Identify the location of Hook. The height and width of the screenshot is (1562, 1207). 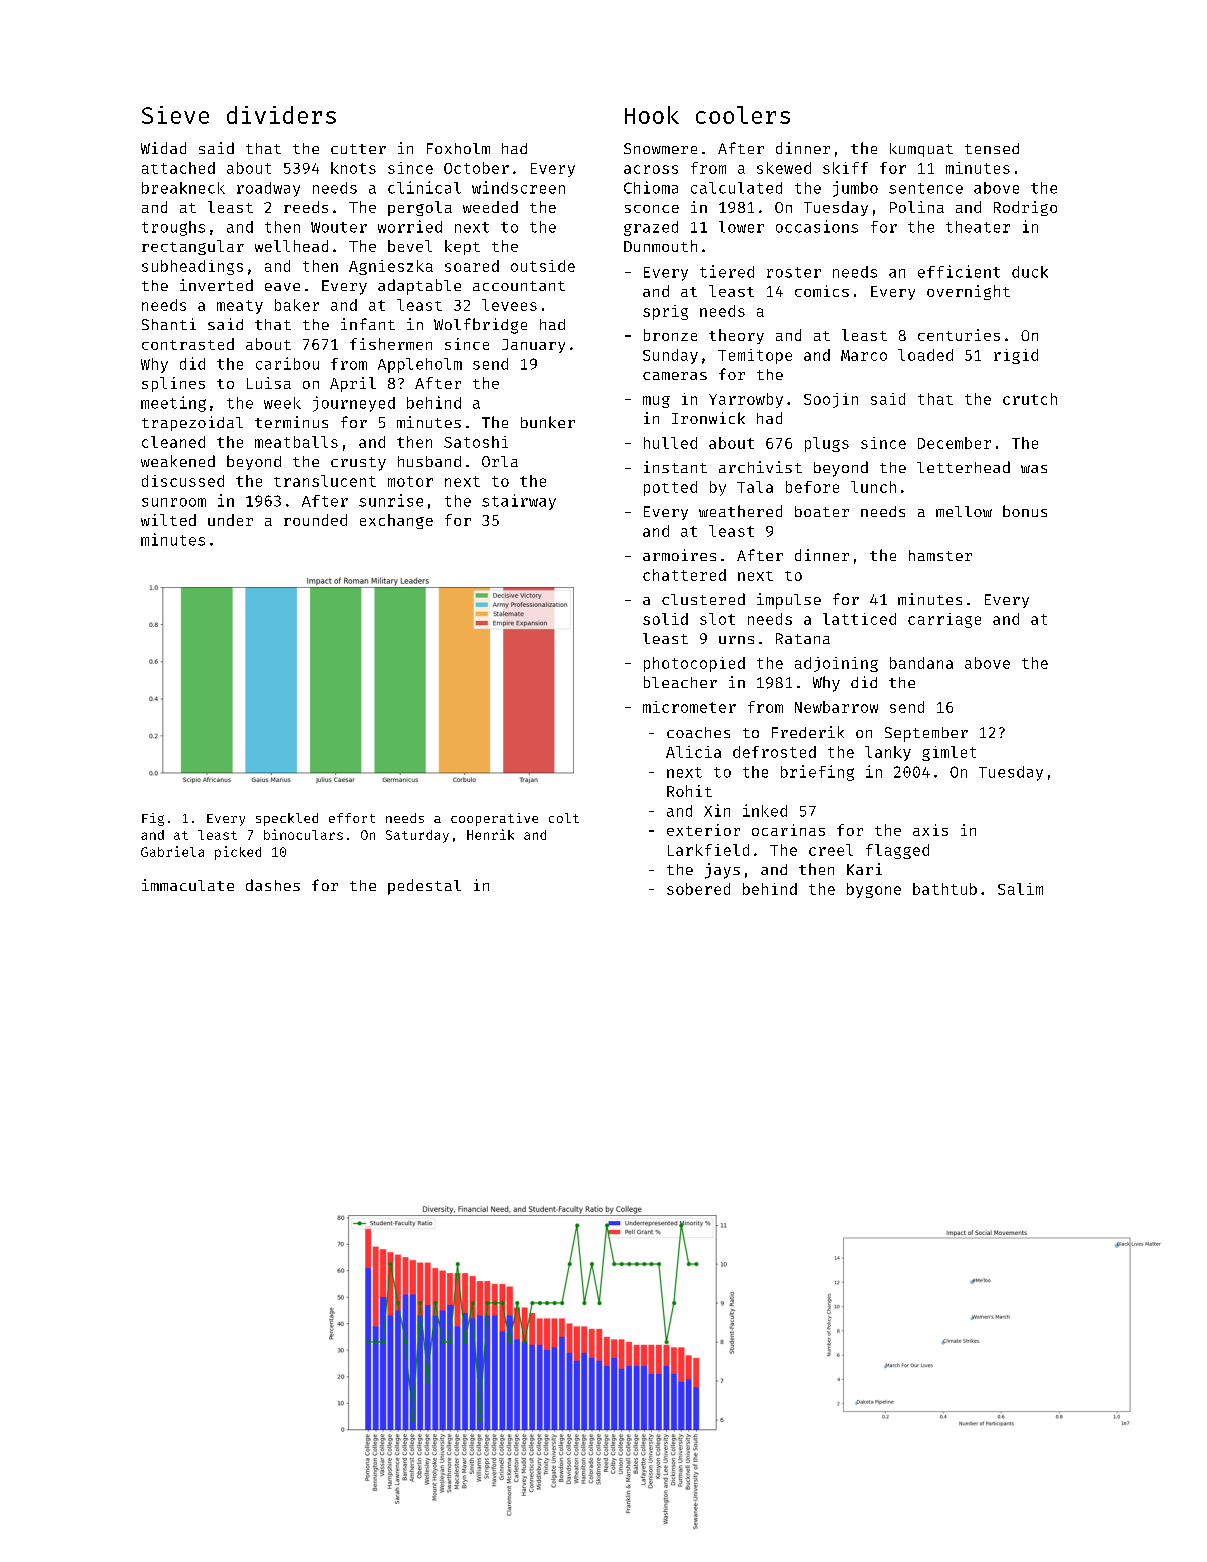
(652, 115).
